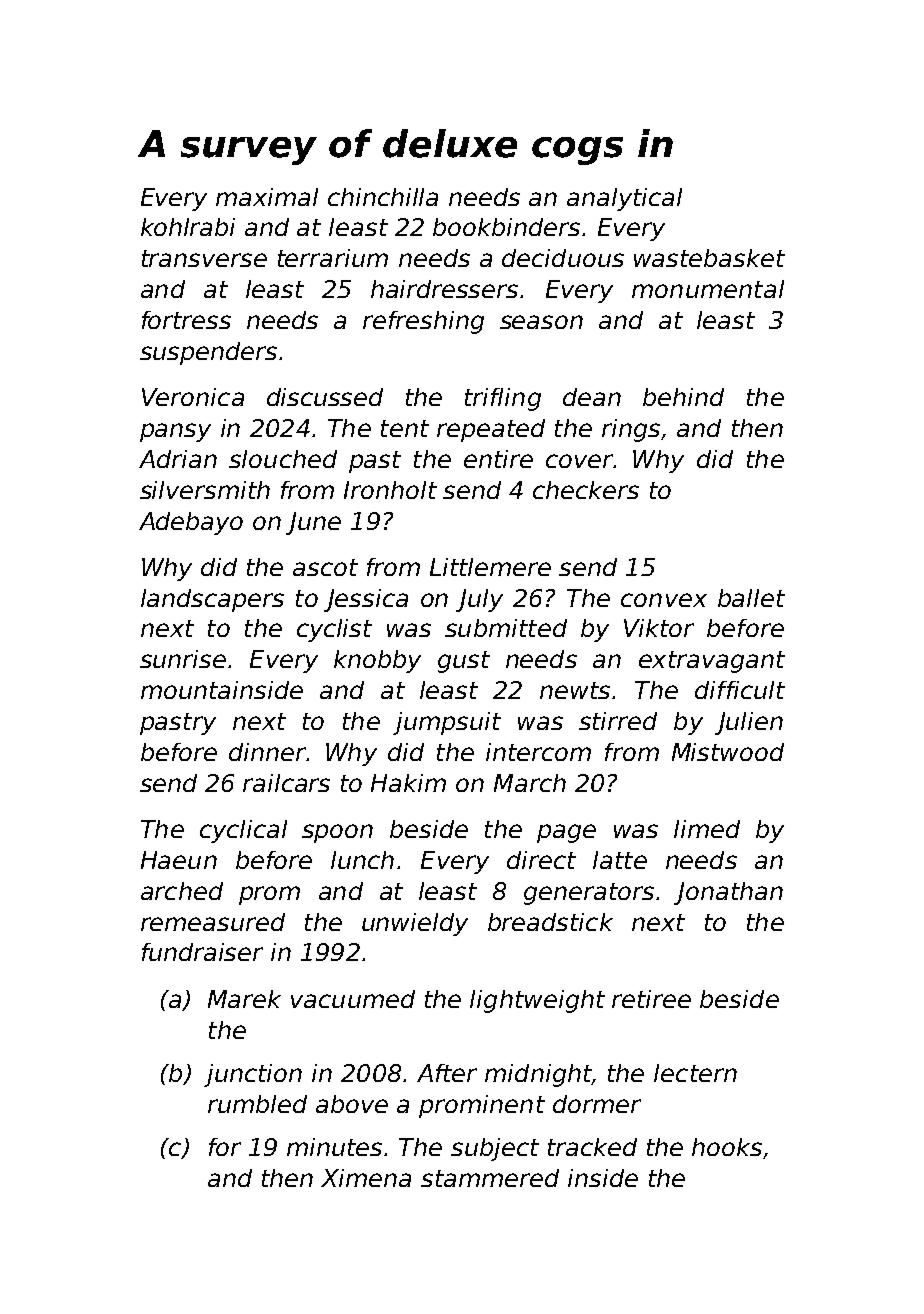 The height and width of the image is (1314, 924). I want to click on rumbled, so click(257, 1104).
